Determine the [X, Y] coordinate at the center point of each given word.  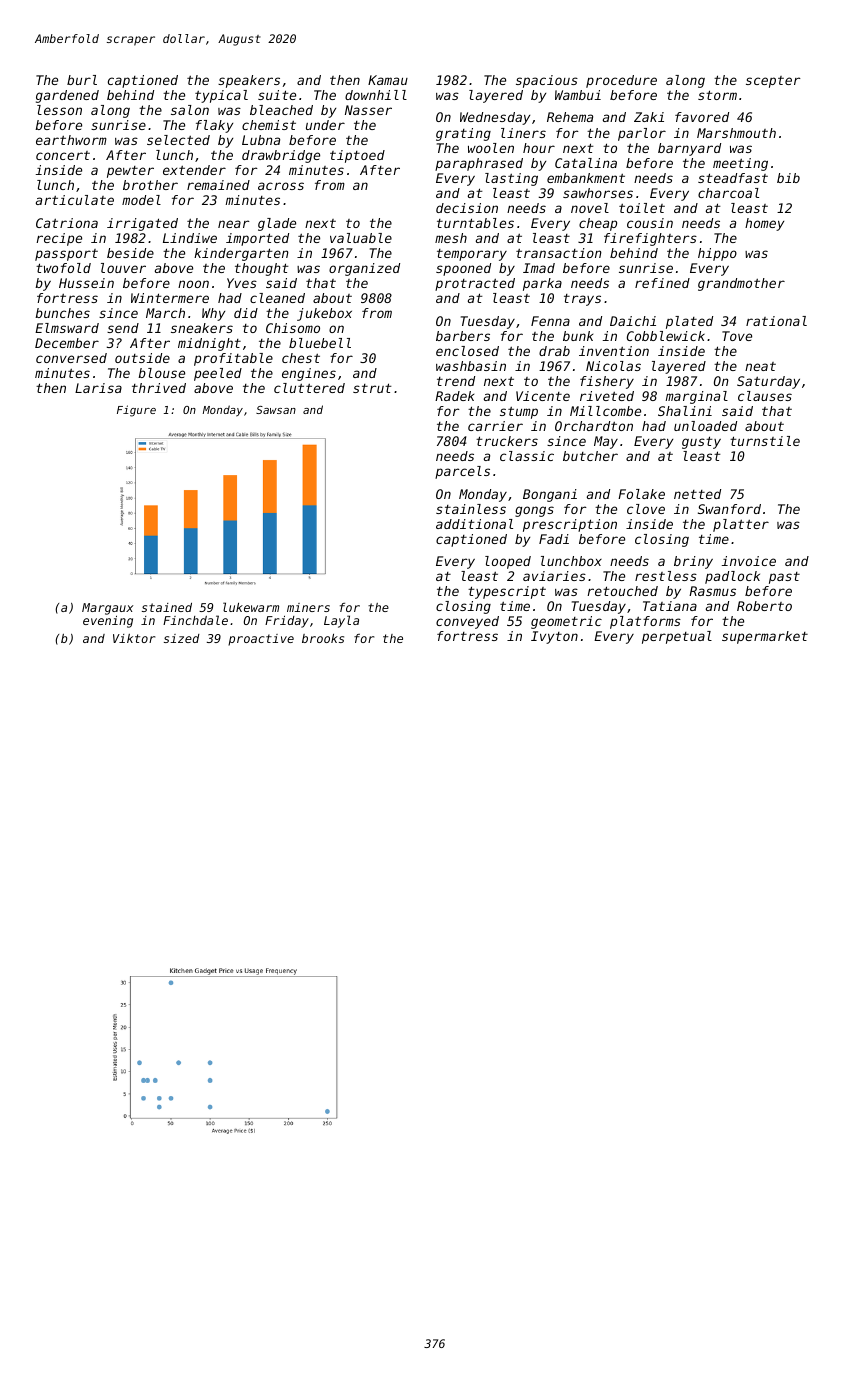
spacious [547, 81]
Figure [136, 411]
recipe [59, 239]
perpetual [677, 637]
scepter [773, 82]
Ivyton [554, 637]
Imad [539, 268]
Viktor [134, 638]
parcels [462, 472]
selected [178, 140]
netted [697, 494]
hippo [717, 254]
